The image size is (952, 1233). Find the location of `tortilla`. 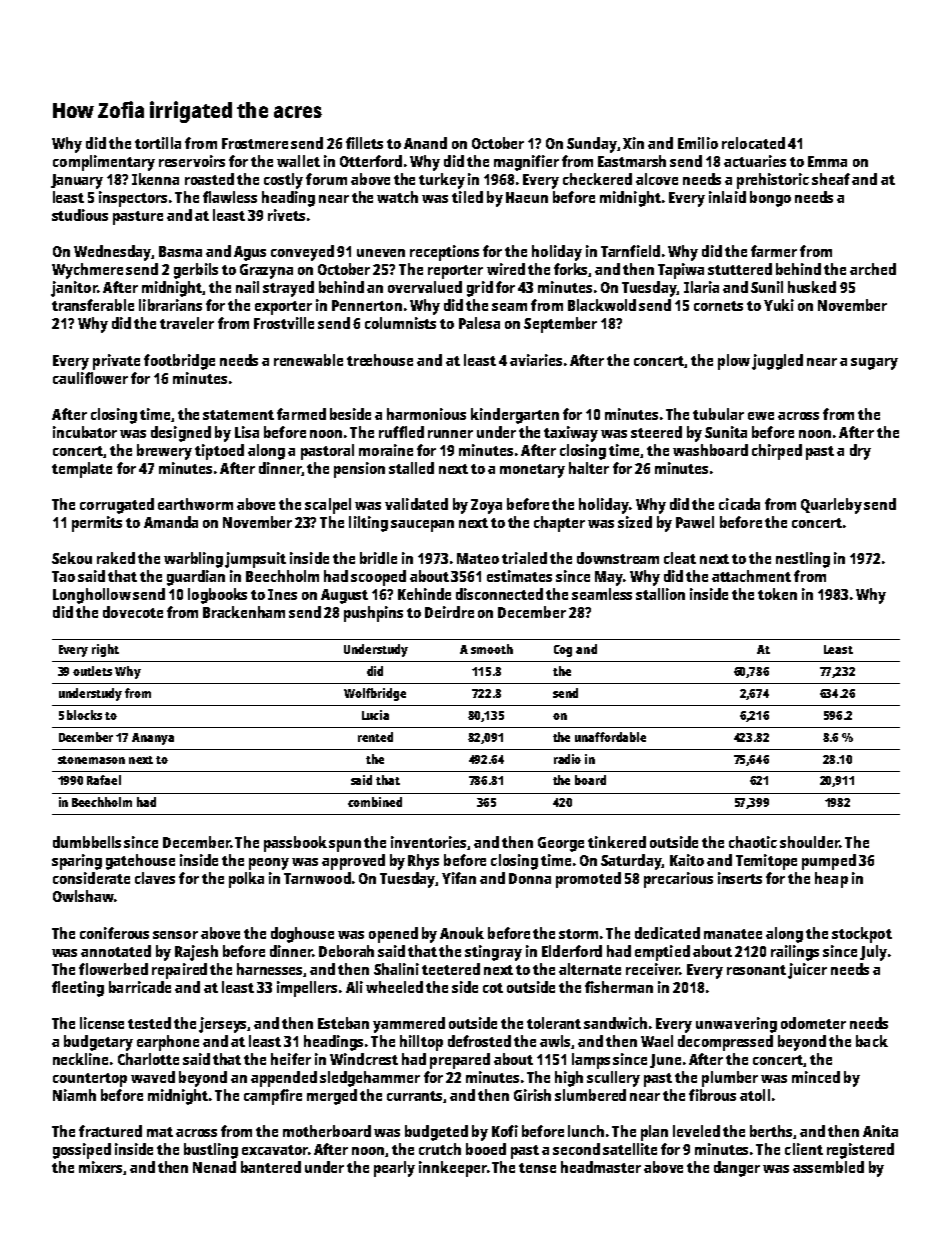

tortilla is located at coordinates (158, 143).
